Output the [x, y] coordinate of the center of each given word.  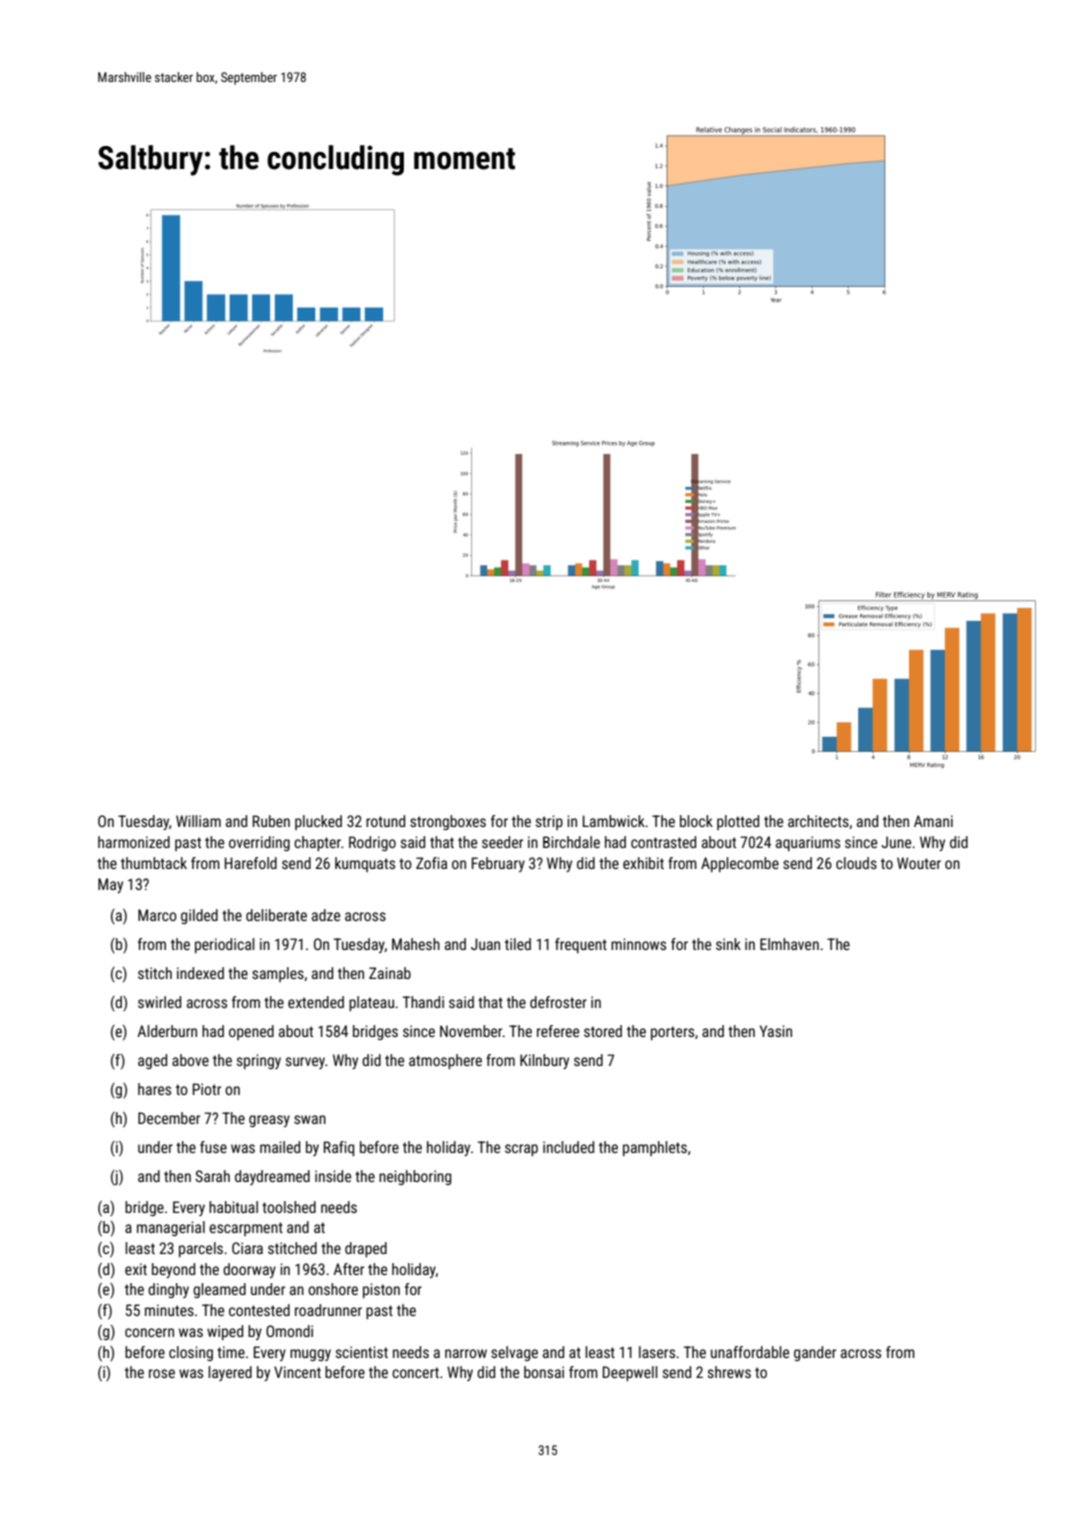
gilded [199, 916]
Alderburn [167, 1031]
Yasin [776, 1031]
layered [230, 1373]
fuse [213, 1147]
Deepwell [630, 1373]
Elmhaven [789, 944]
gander [815, 1353]
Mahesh [416, 944]
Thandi [423, 1002]
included [568, 1147]
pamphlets [655, 1148]
